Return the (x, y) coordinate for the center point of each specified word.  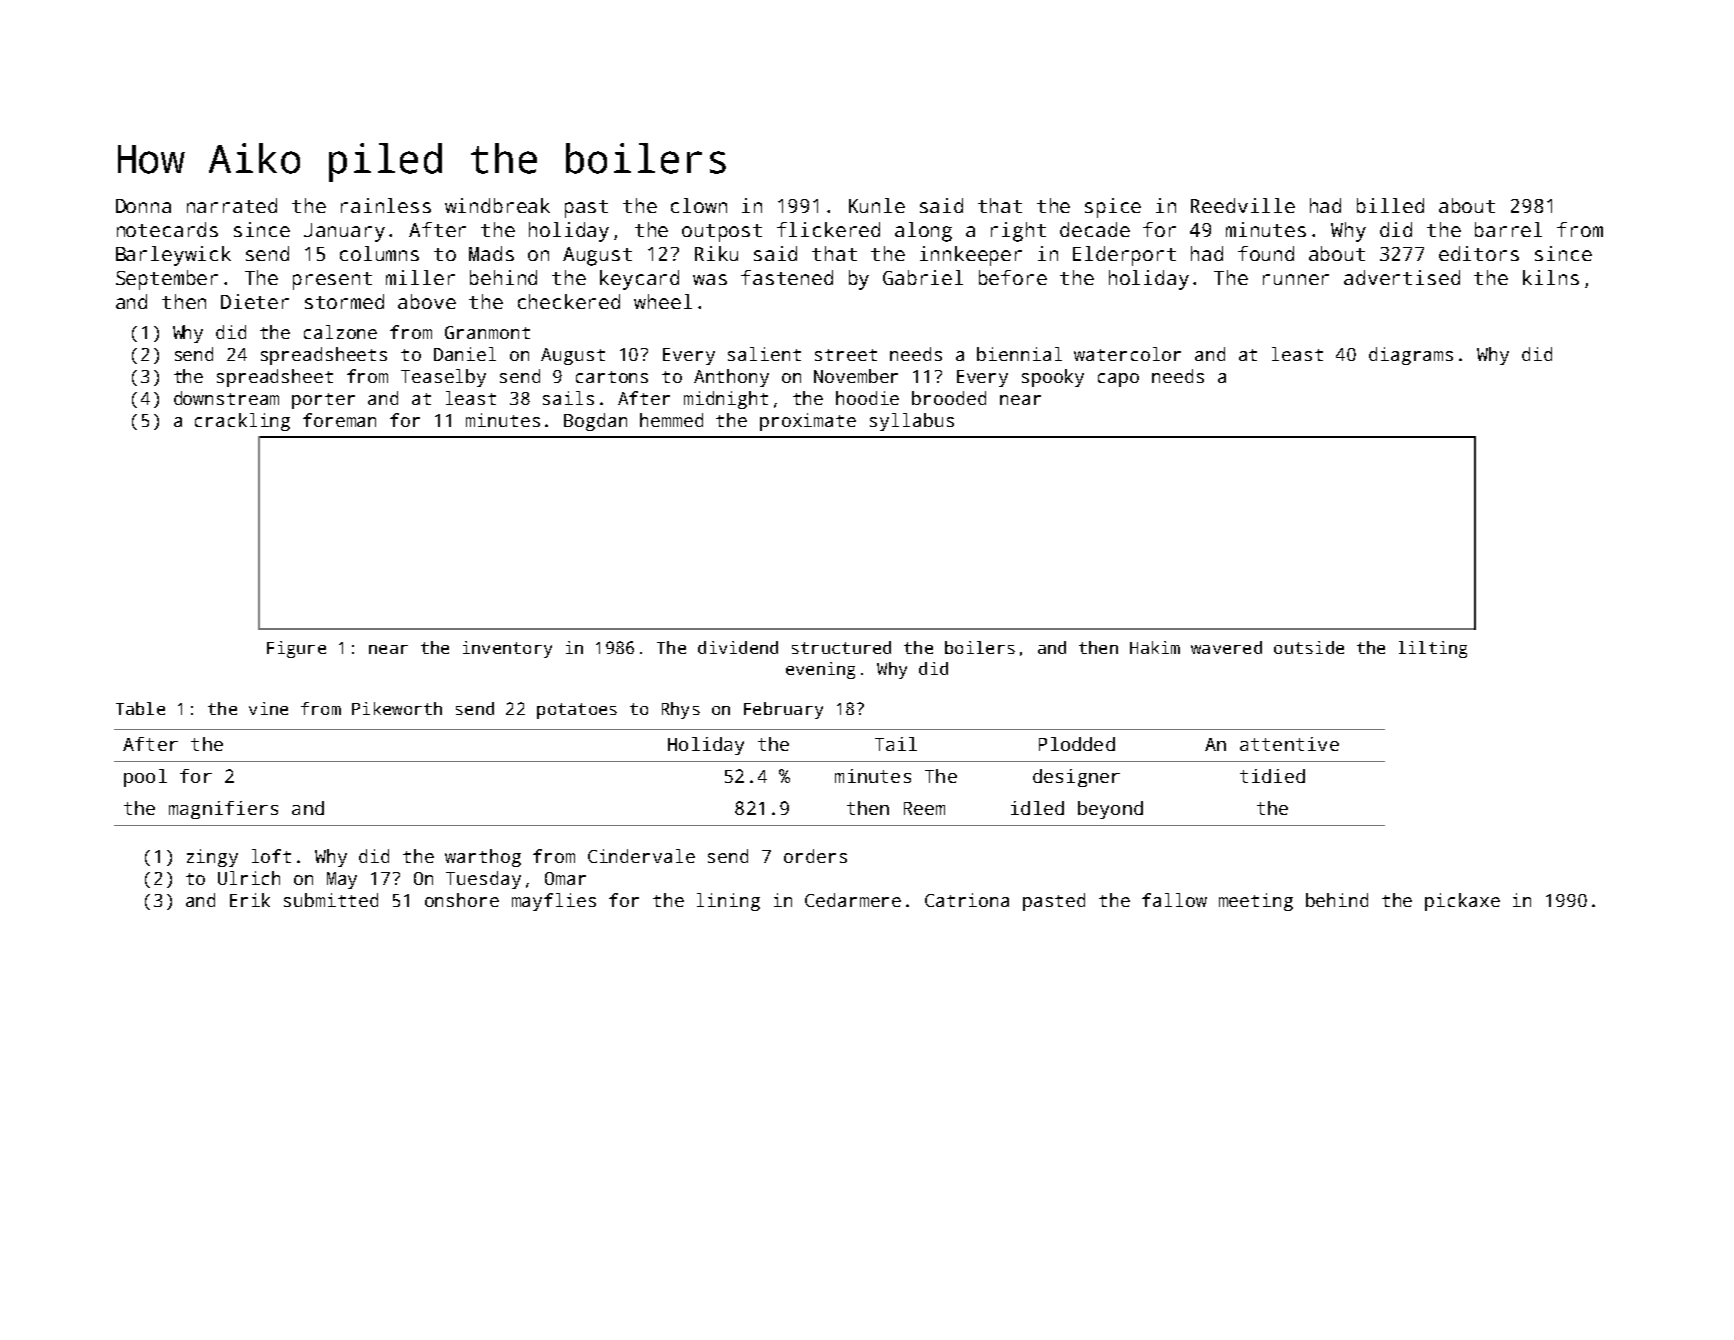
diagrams (1411, 356)
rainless (386, 205)
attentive (1289, 744)
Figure (296, 649)
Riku (716, 253)
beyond (1110, 810)
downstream (226, 398)
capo (1118, 380)
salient (764, 354)
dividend (738, 647)
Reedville (1243, 205)
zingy (212, 858)
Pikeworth (397, 708)
